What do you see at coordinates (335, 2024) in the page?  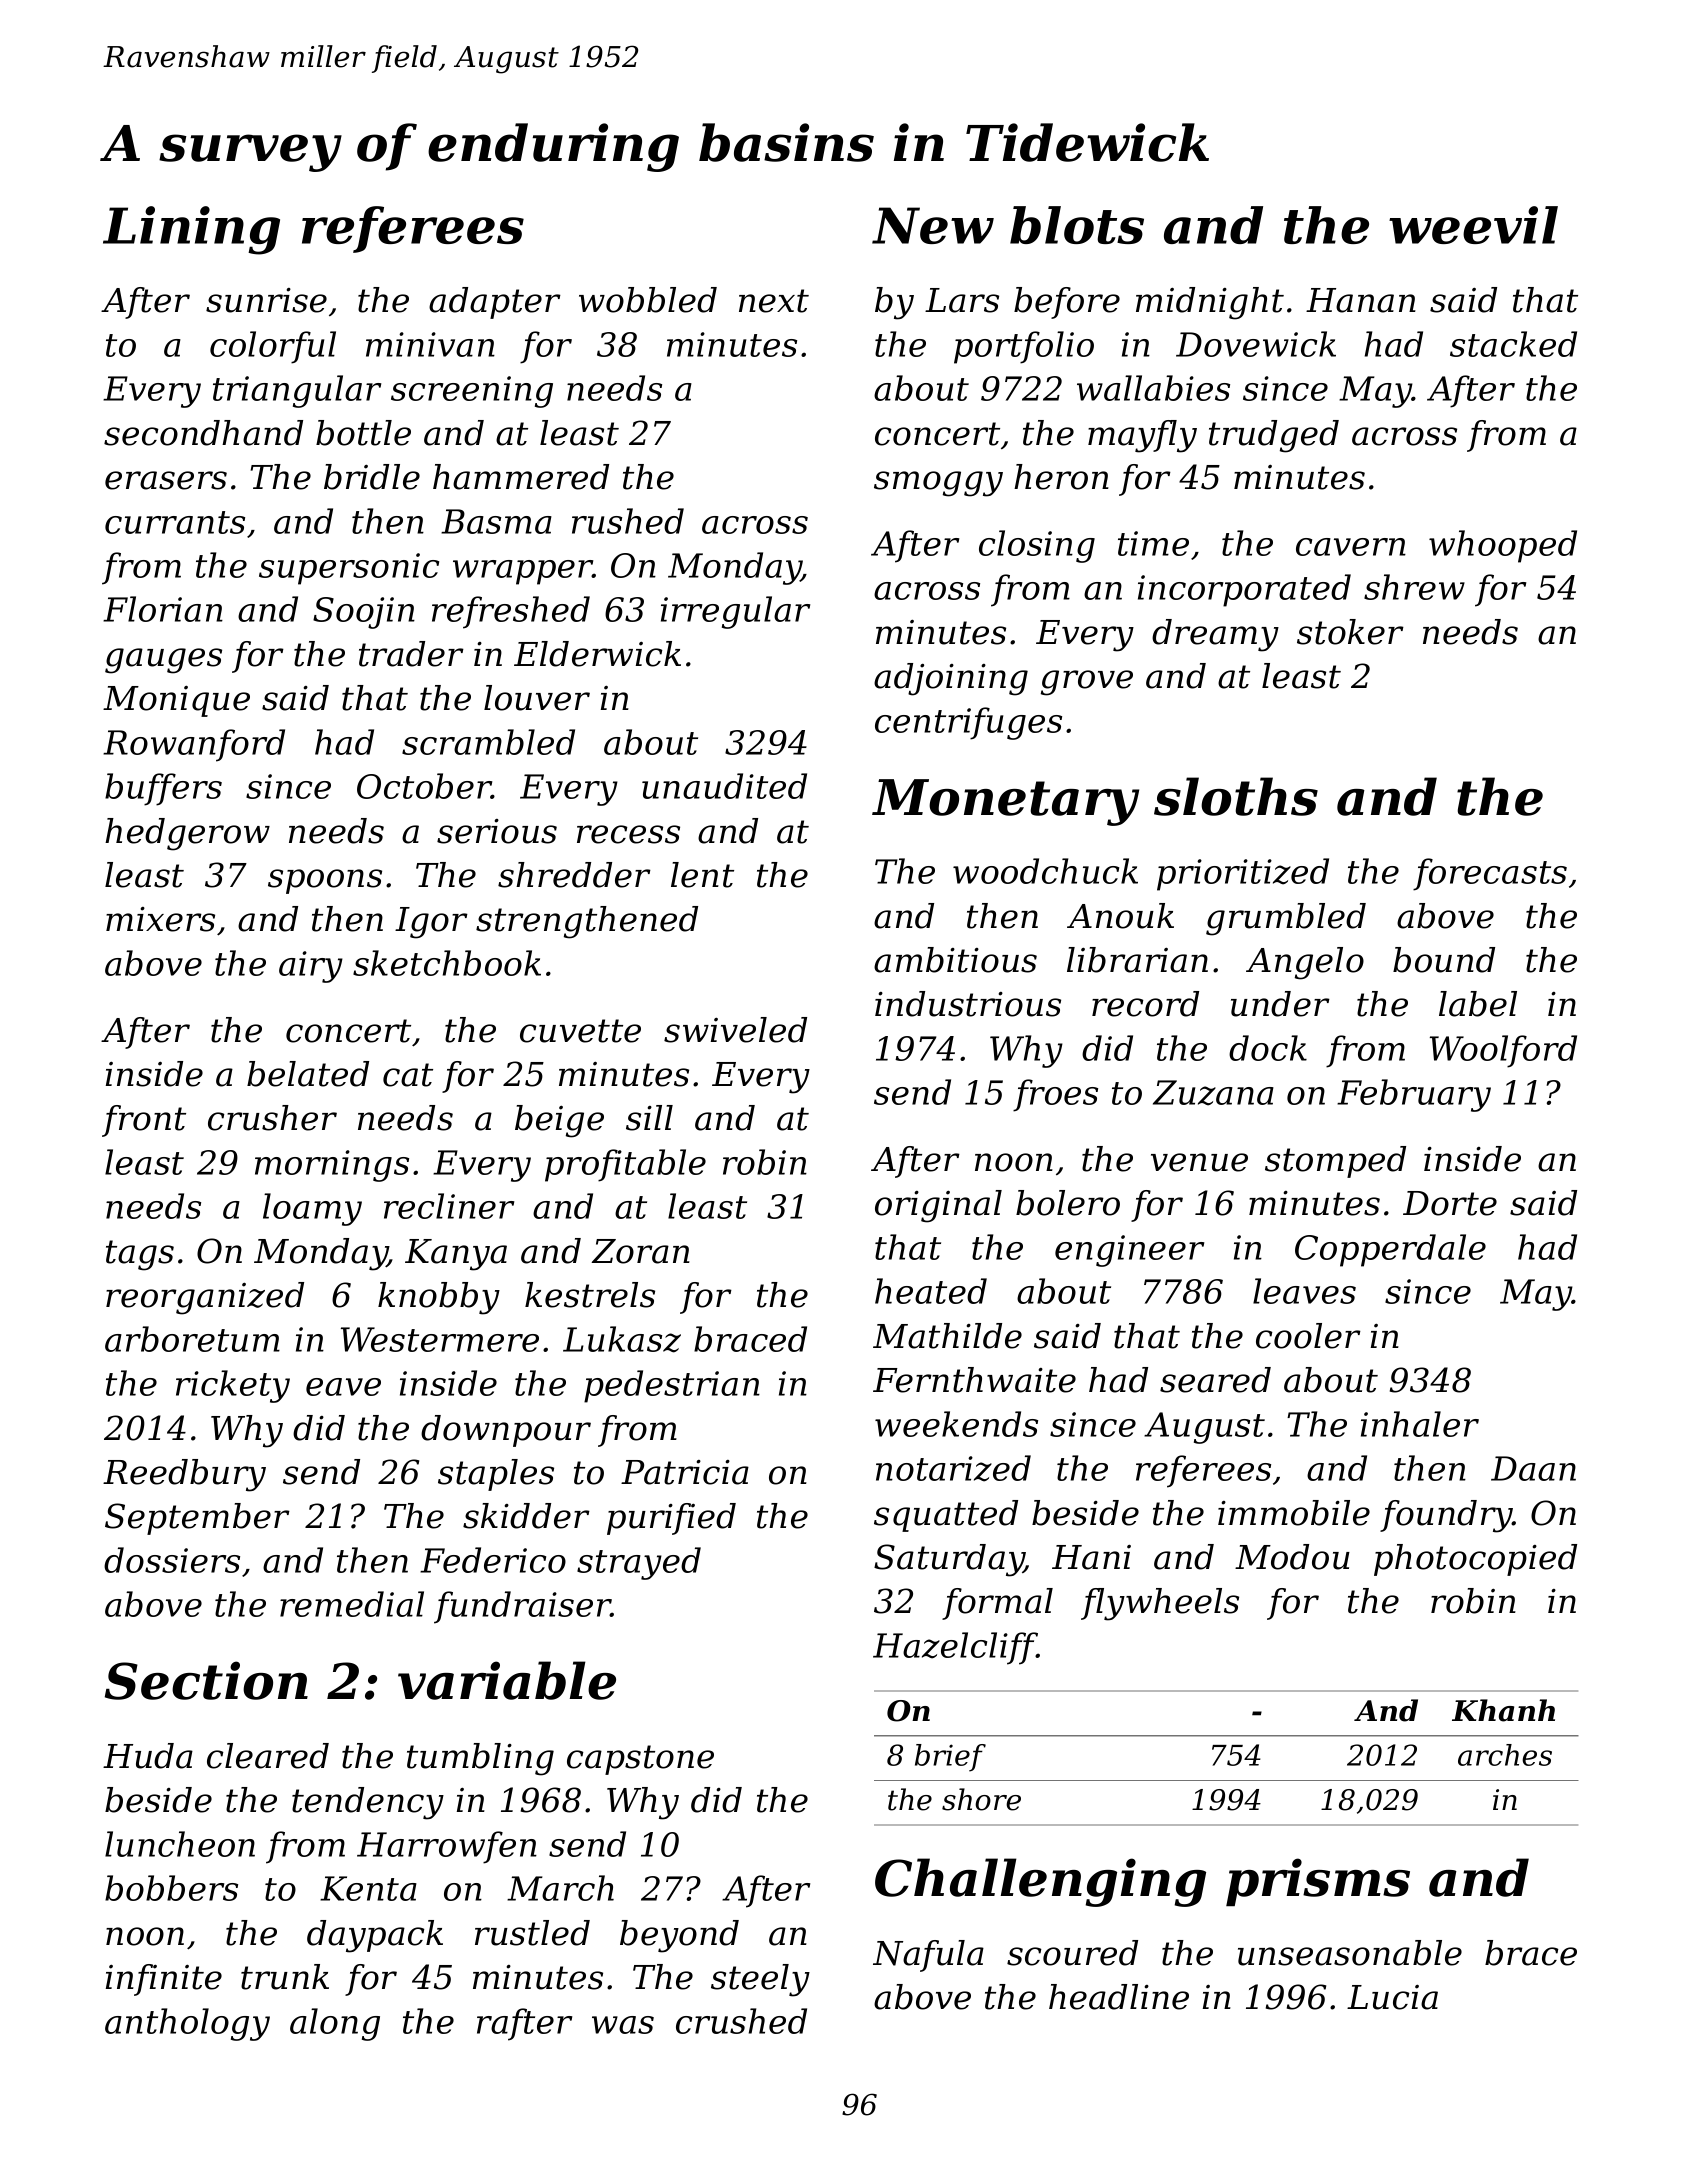 I see `along` at bounding box center [335, 2024].
